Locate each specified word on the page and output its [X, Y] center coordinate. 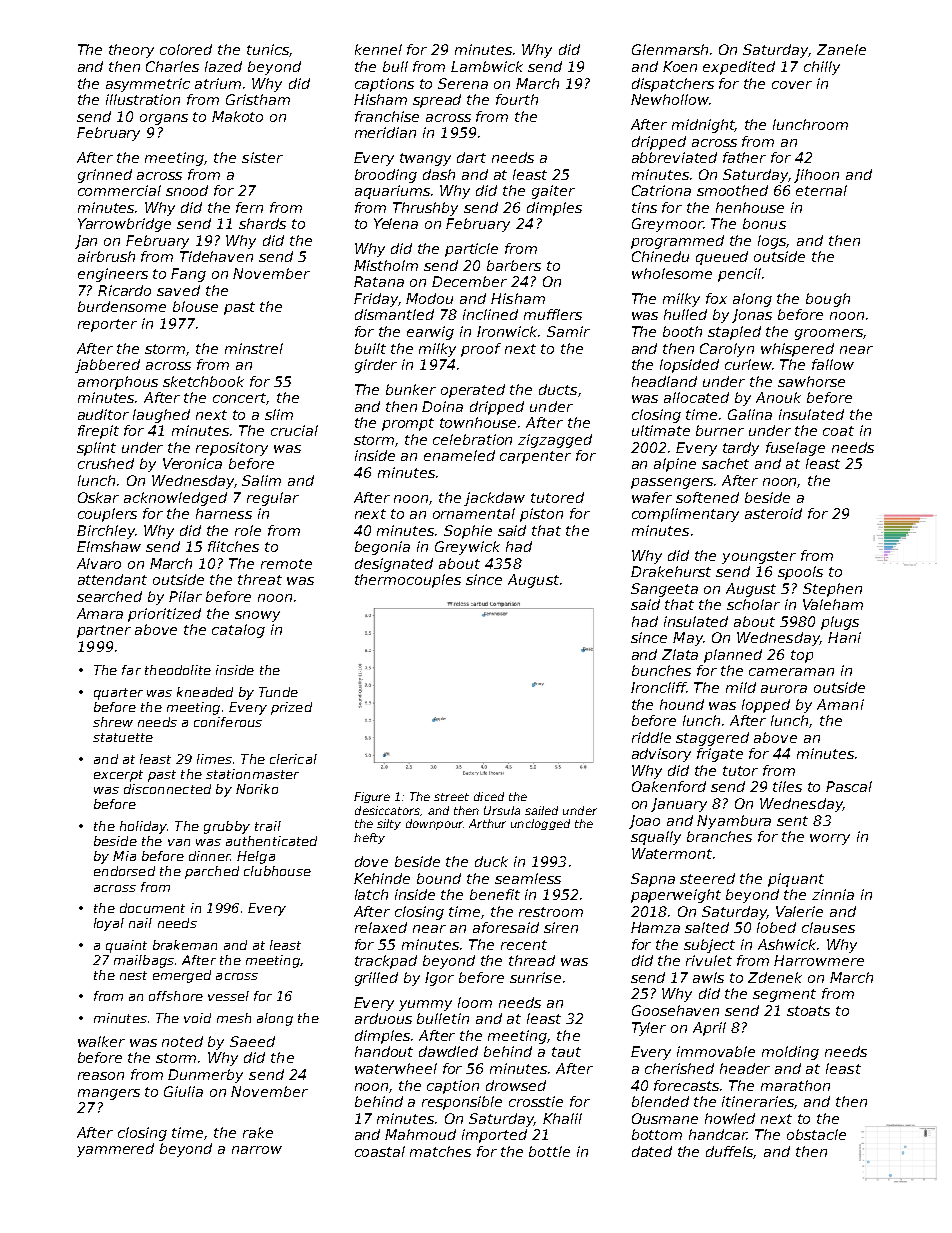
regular [273, 499]
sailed [541, 810]
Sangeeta [664, 590]
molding [790, 1053]
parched [212, 872]
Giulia [183, 1091]
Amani [840, 704]
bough [828, 300]
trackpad [386, 962]
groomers [829, 334]
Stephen [832, 590]
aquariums [392, 192]
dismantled [394, 314]
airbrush [106, 256]
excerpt [118, 776]
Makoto [237, 116]
